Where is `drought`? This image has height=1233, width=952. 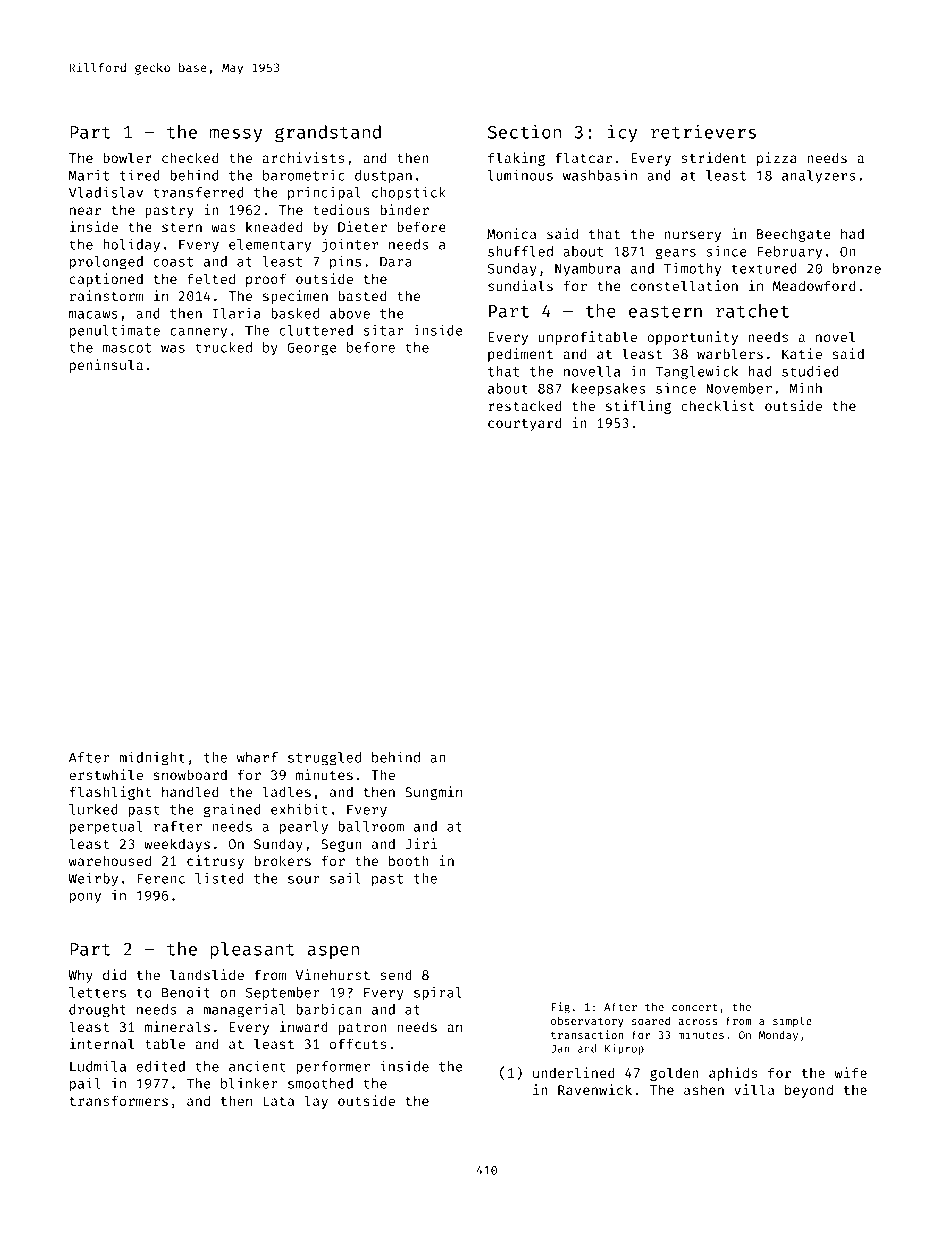
drought is located at coordinates (97, 1011).
